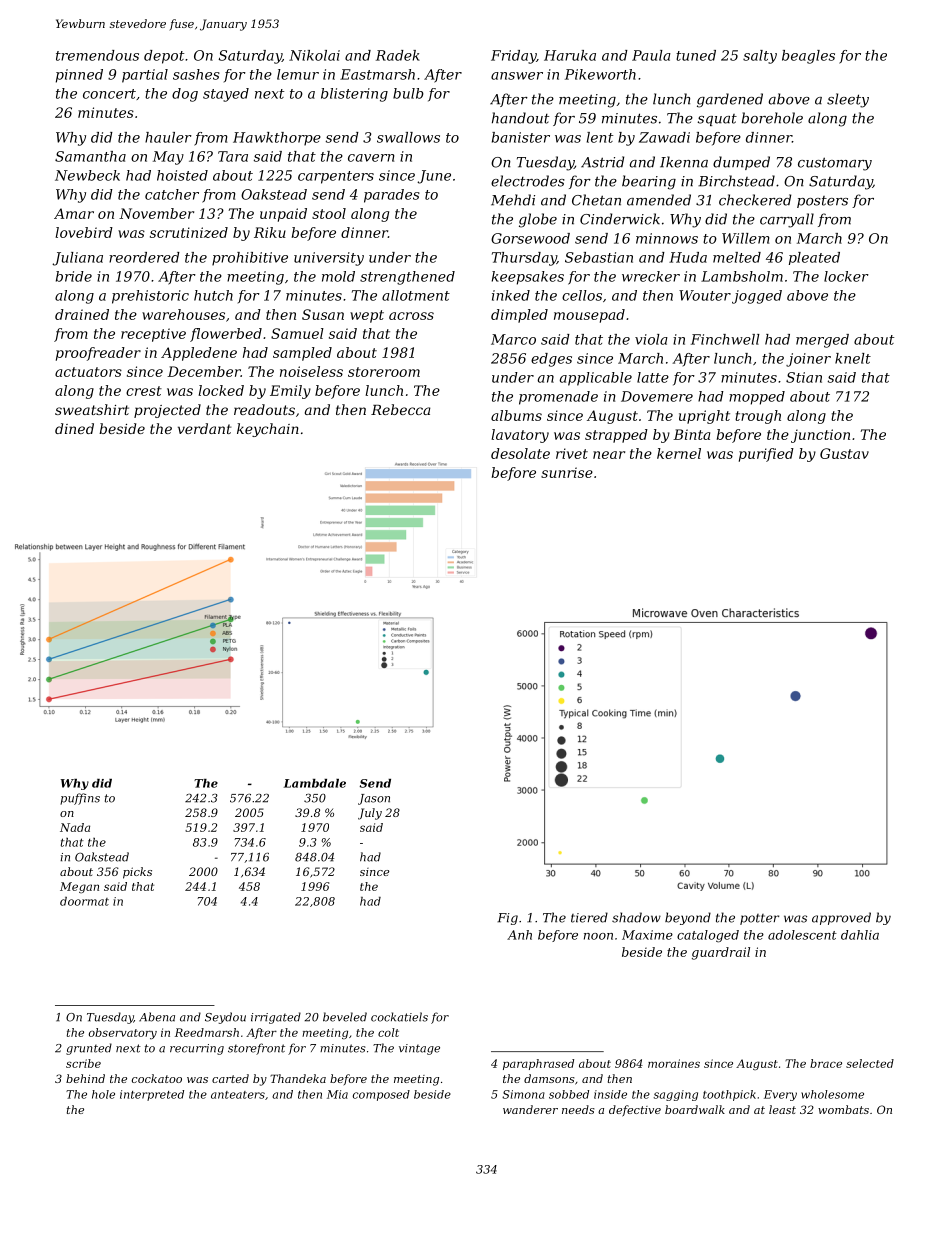 The width and height of the document is (952, 1233). What do you see at coordinates (835, 164) in the document?
I see `customary` at bounding box center [835, 164].
